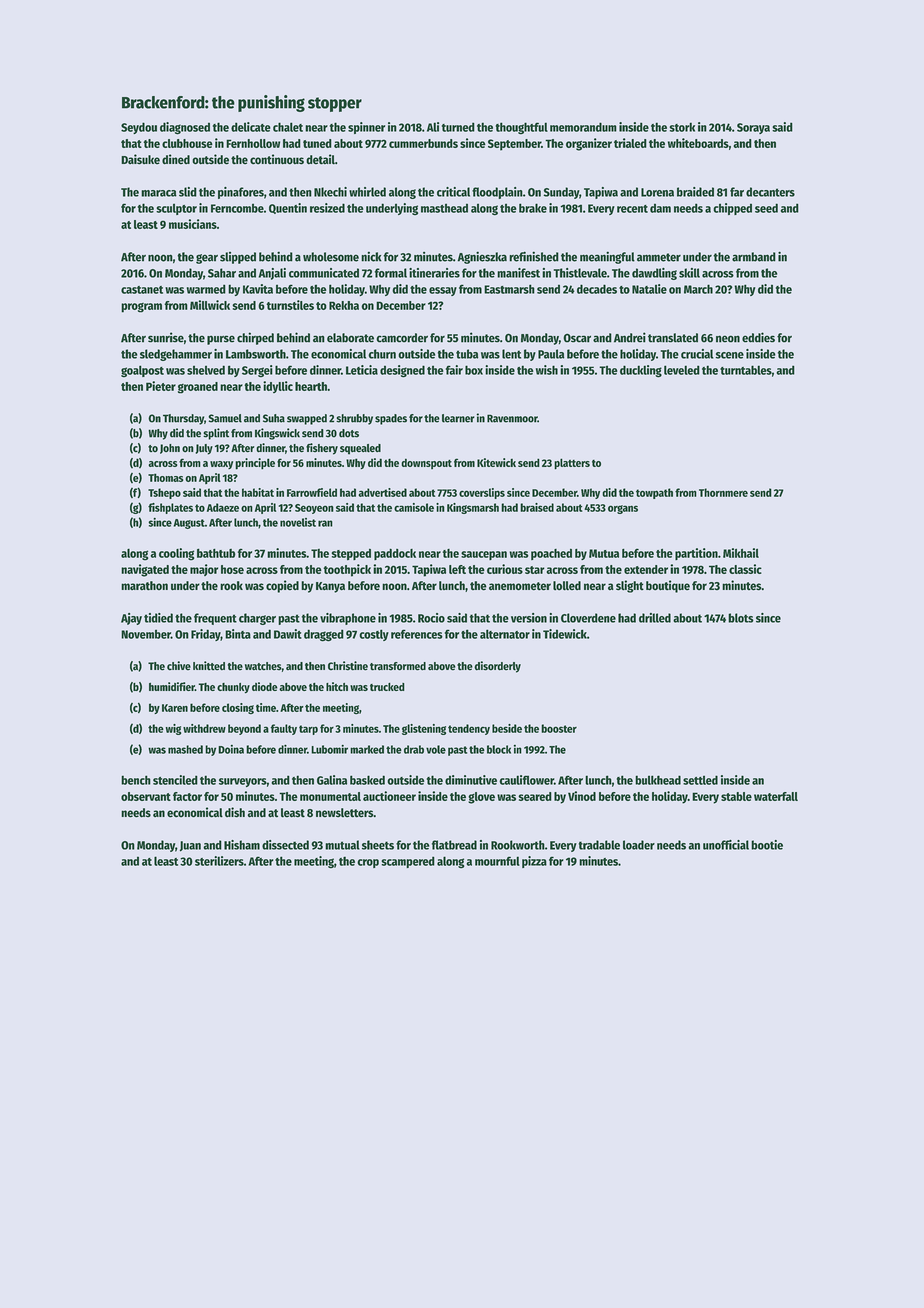 This page has height=1308, width=924. What do you see at coordinates (367, 192) in the page?
I see `whirled` at bounding box center [367, 192].
